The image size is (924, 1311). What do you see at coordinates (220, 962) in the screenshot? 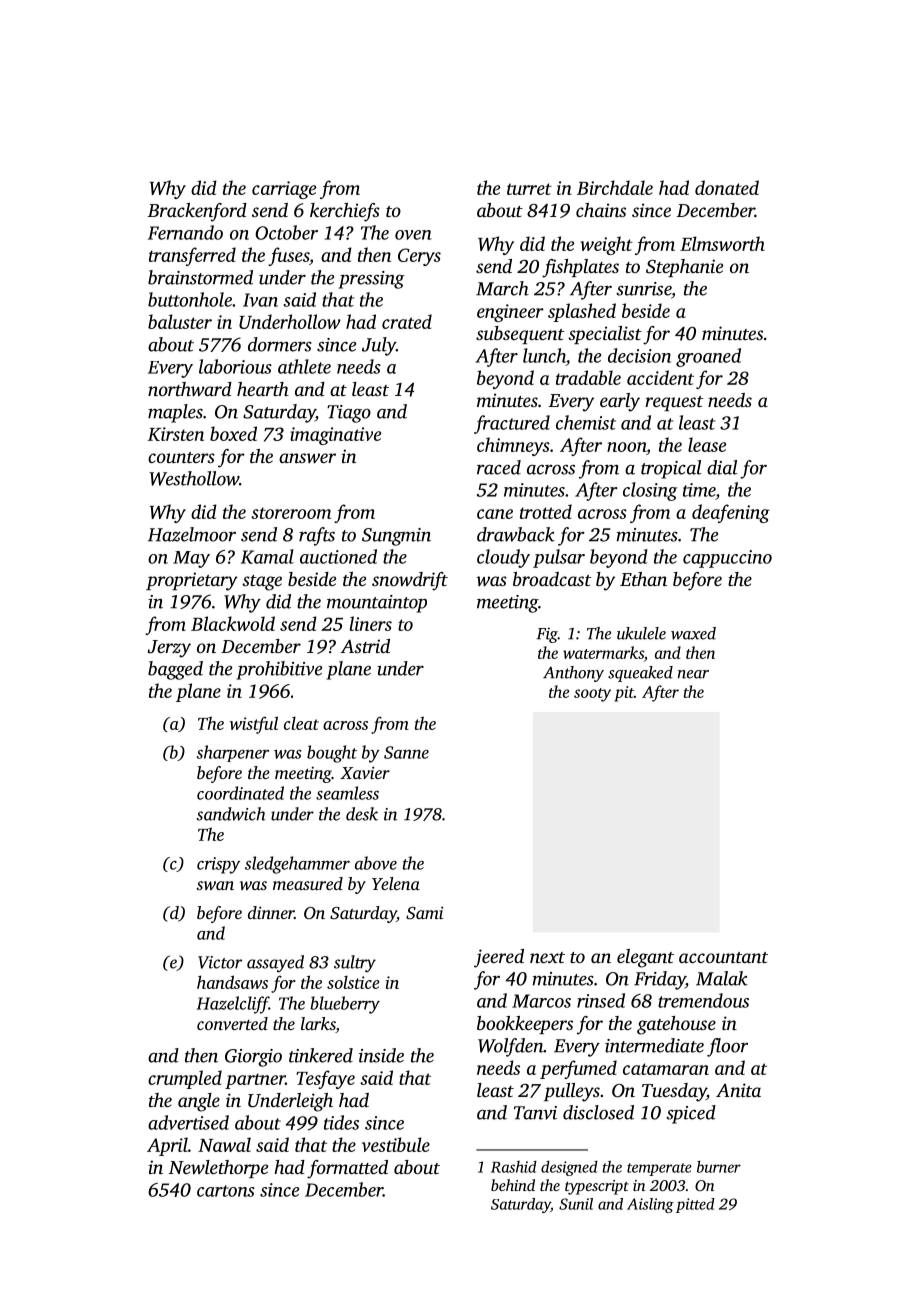
I see `Victor` at bounding box center [220, 962].
